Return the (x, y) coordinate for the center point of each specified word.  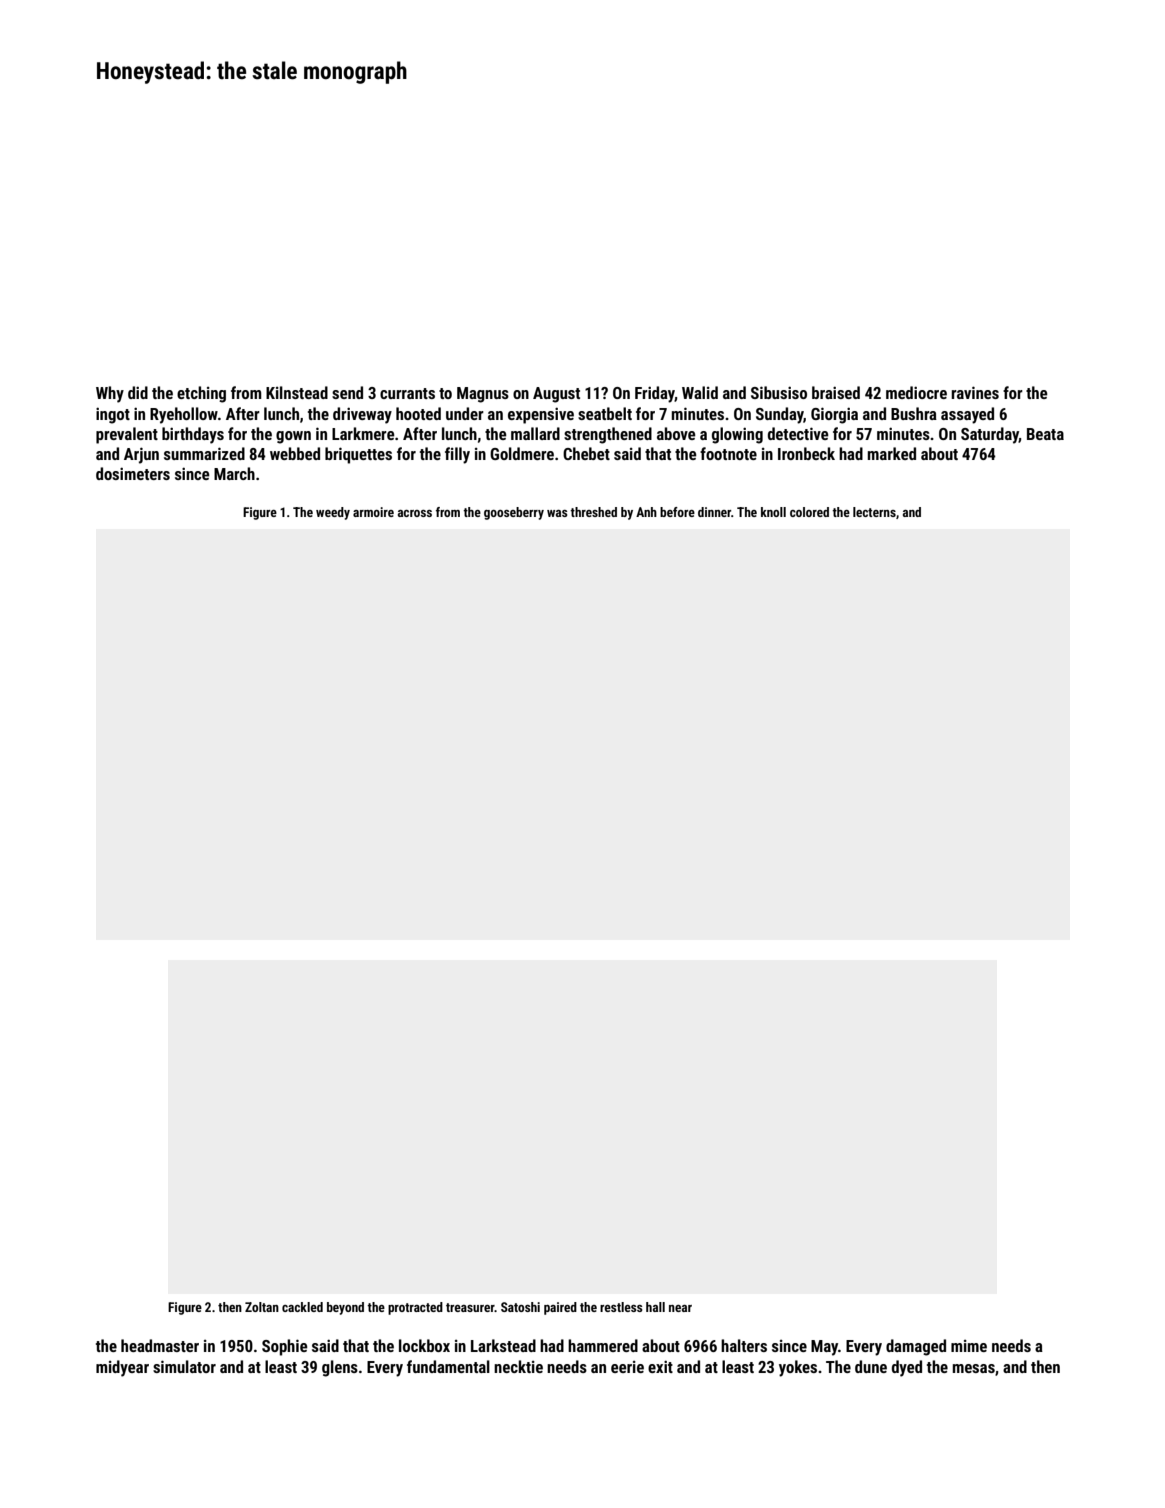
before (677, 512)
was (557, 513)
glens (340, 1368)
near (680, 1308)
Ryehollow (184, 415)
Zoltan (262, 1307)
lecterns (874, 512)
